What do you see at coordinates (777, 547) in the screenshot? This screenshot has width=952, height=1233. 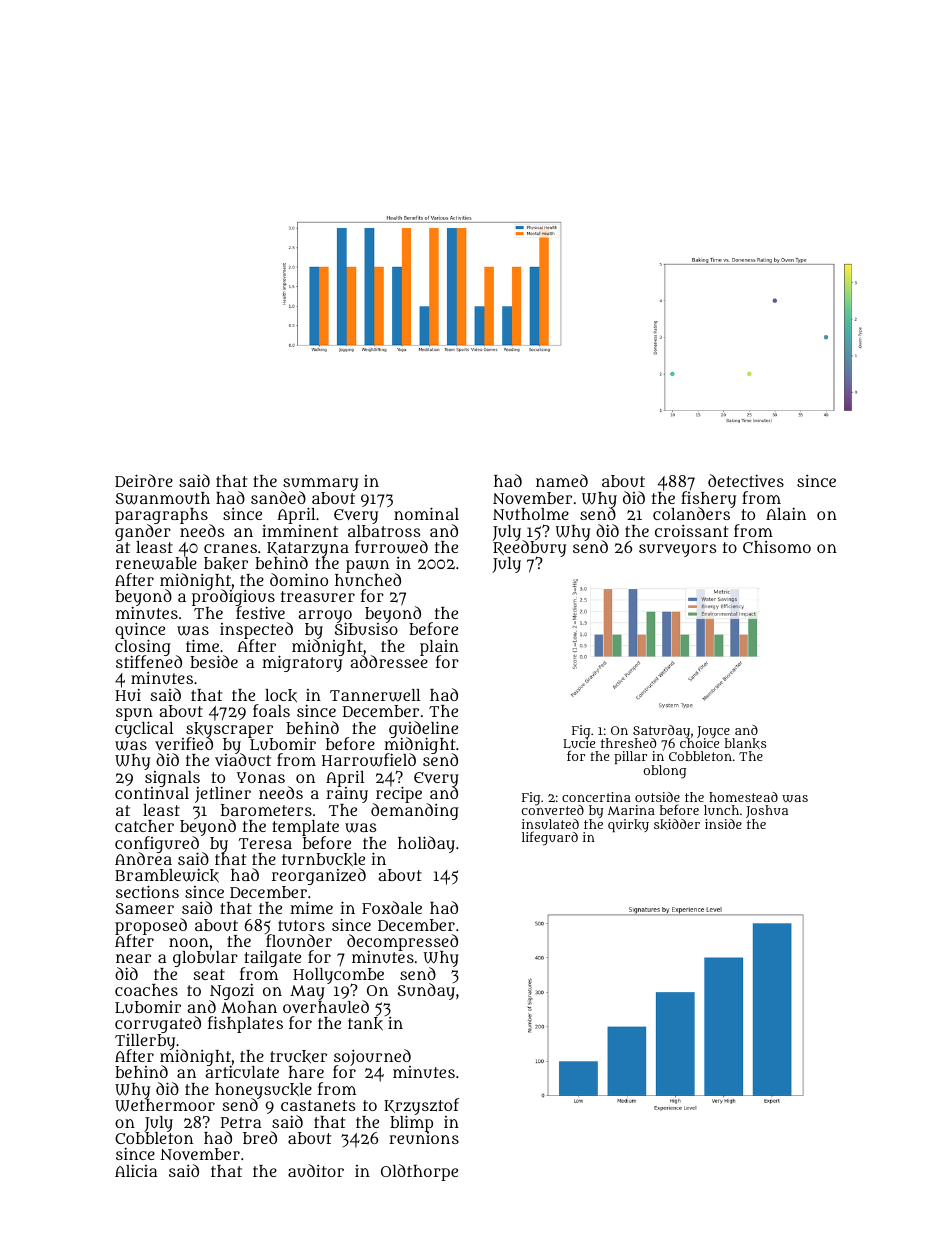 I see `Chisomo` at bounding box center [777, 547].
